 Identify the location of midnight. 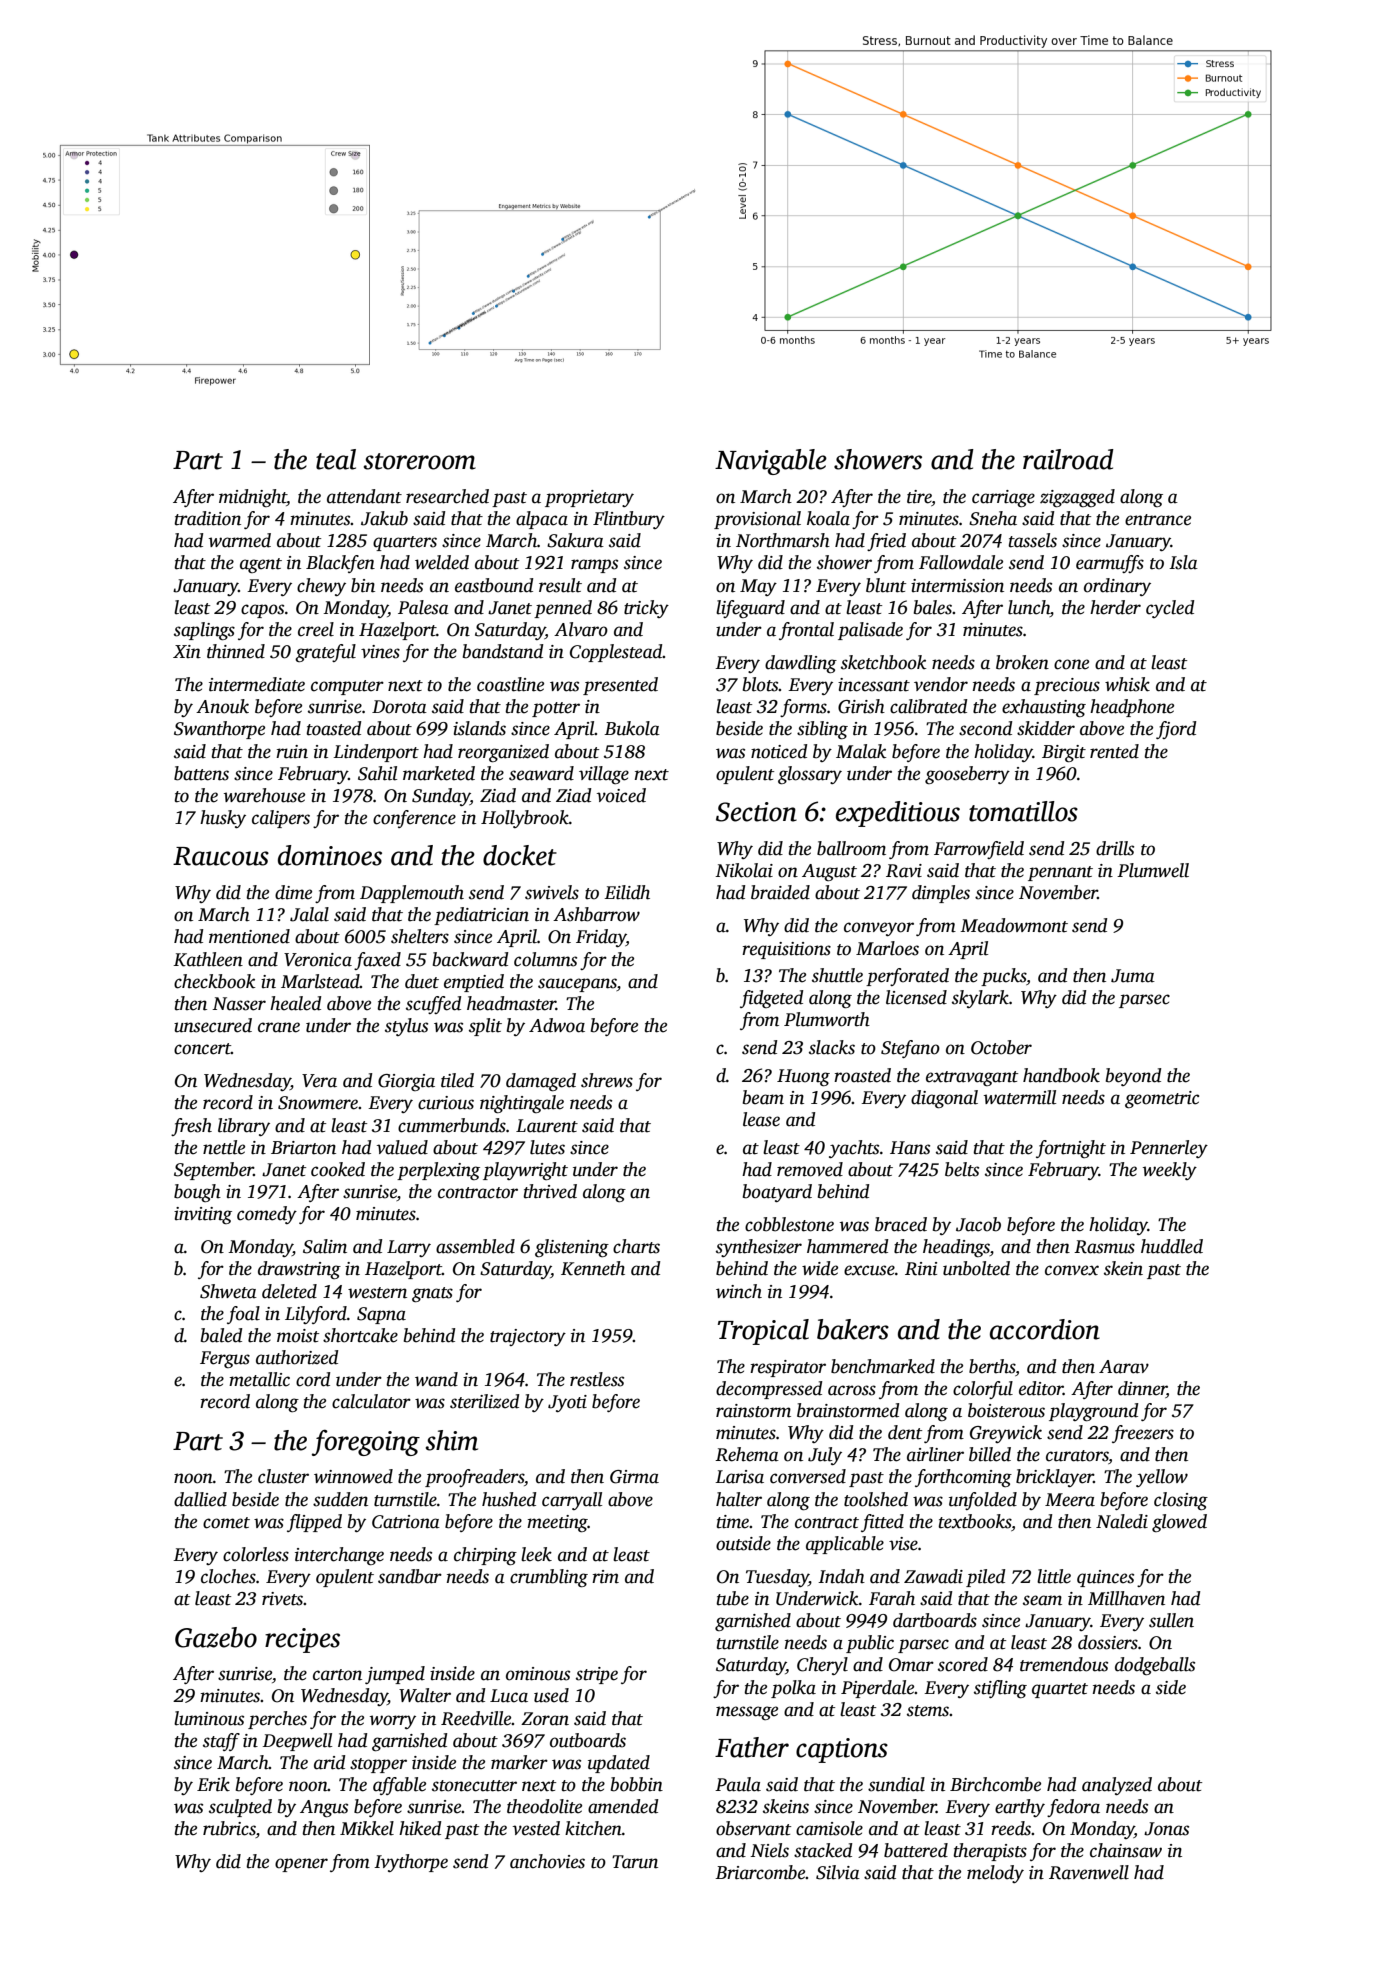
(253, 498).
